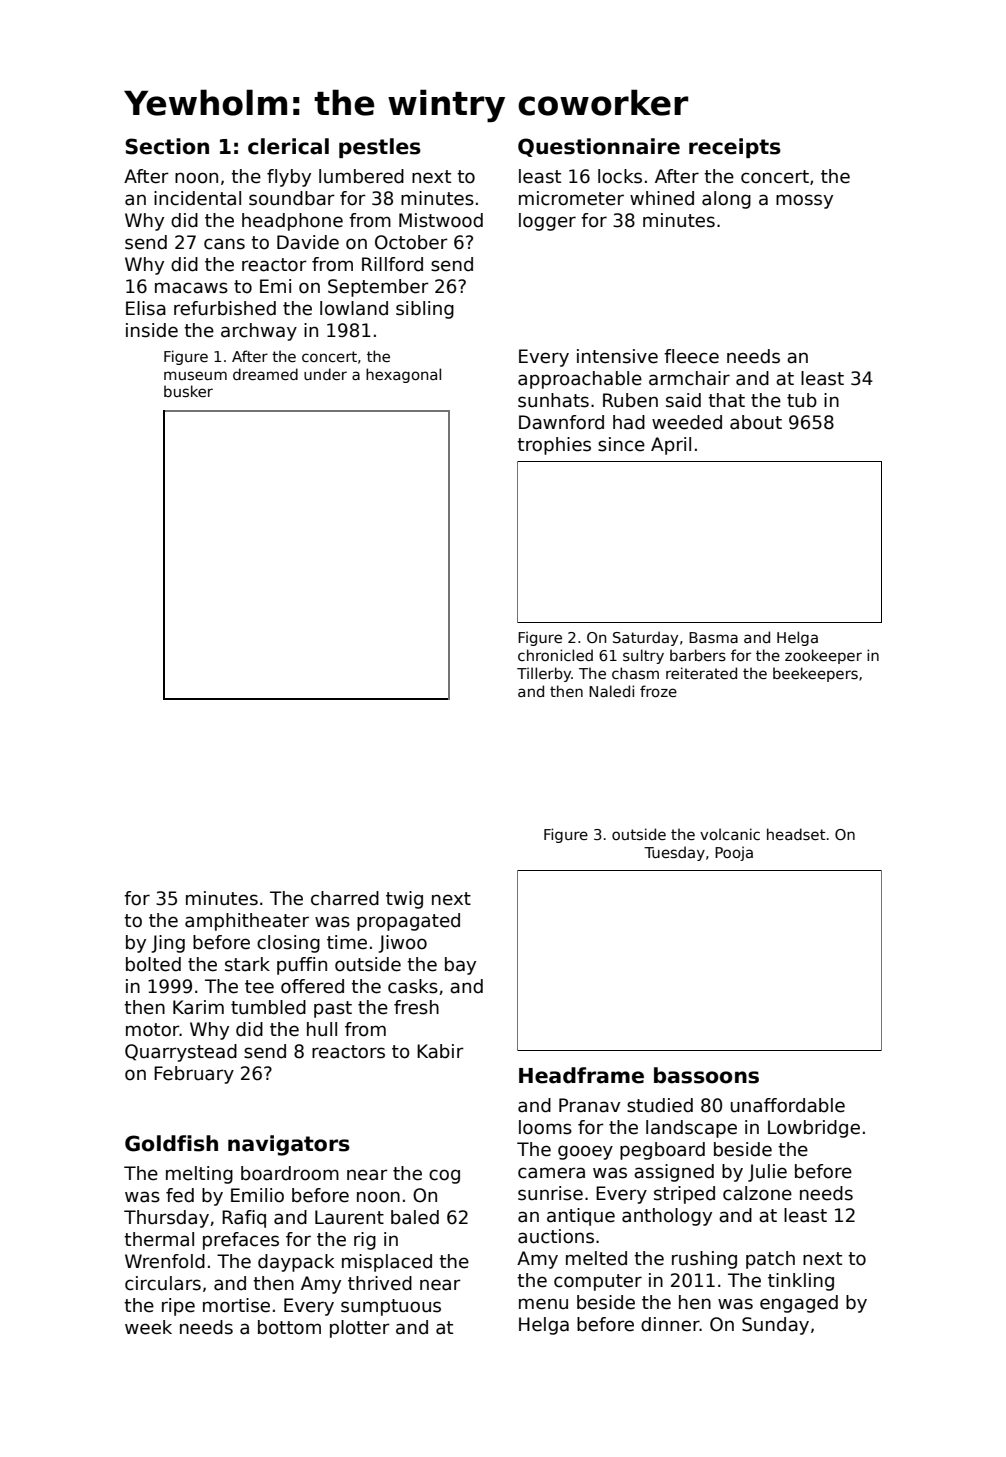 The height and width of the screenshot is (1457, 1006). Describe the element at coordinates (188, 391) in the screenshot. I see `busker` at that location.
